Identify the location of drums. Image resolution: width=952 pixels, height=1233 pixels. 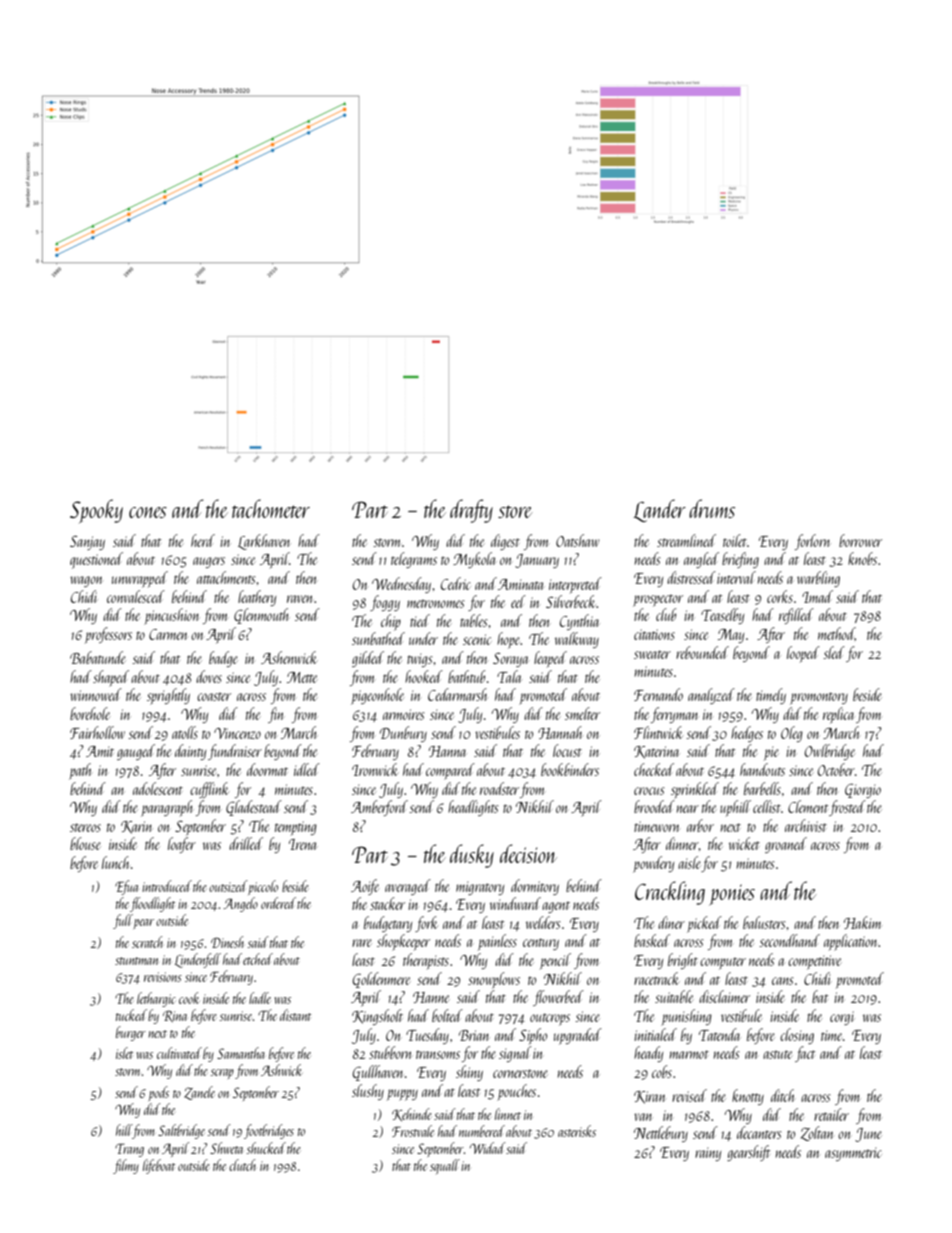
(712, 508).
